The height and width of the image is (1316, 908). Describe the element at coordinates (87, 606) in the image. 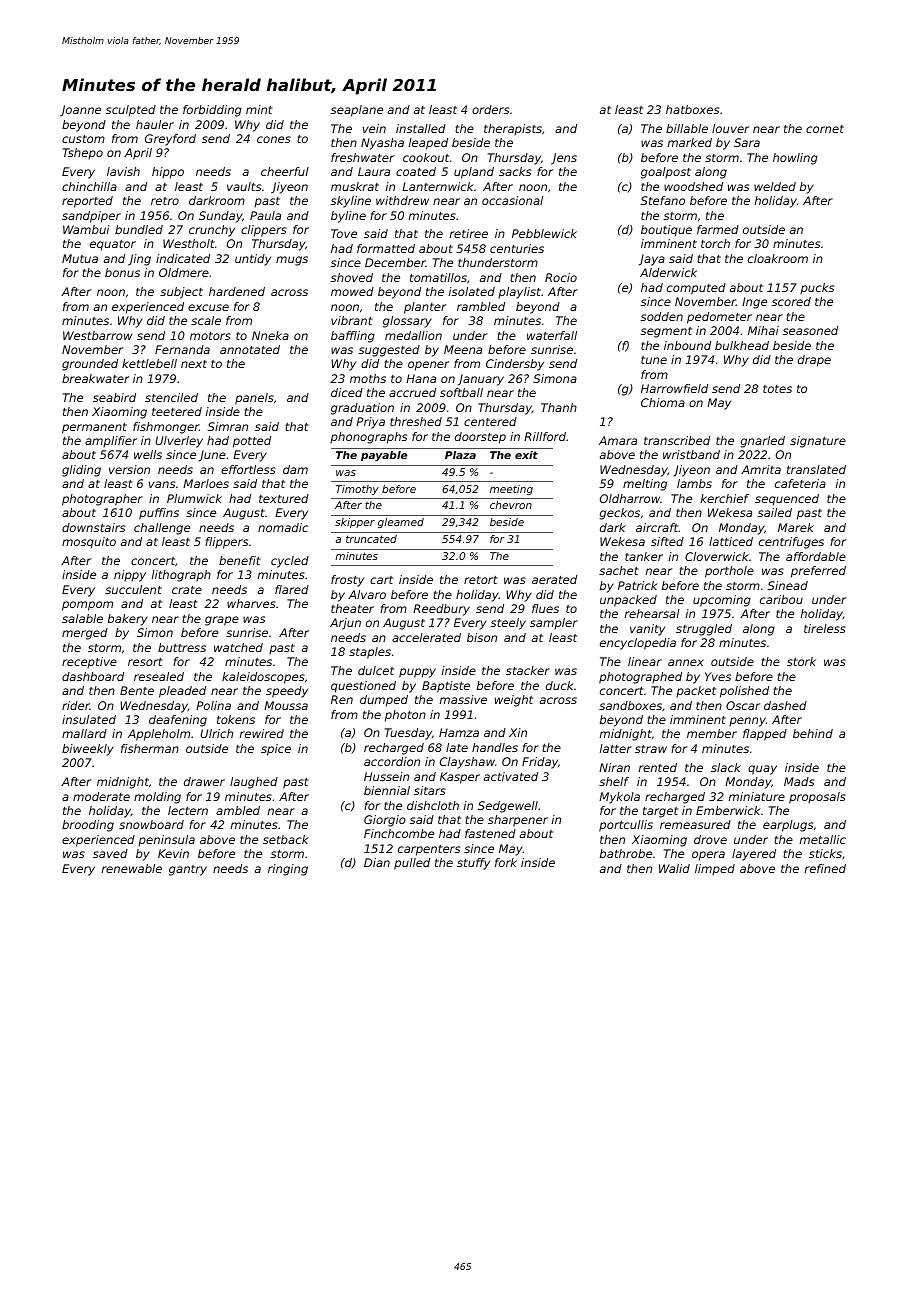

I see `pompom` at that location.
